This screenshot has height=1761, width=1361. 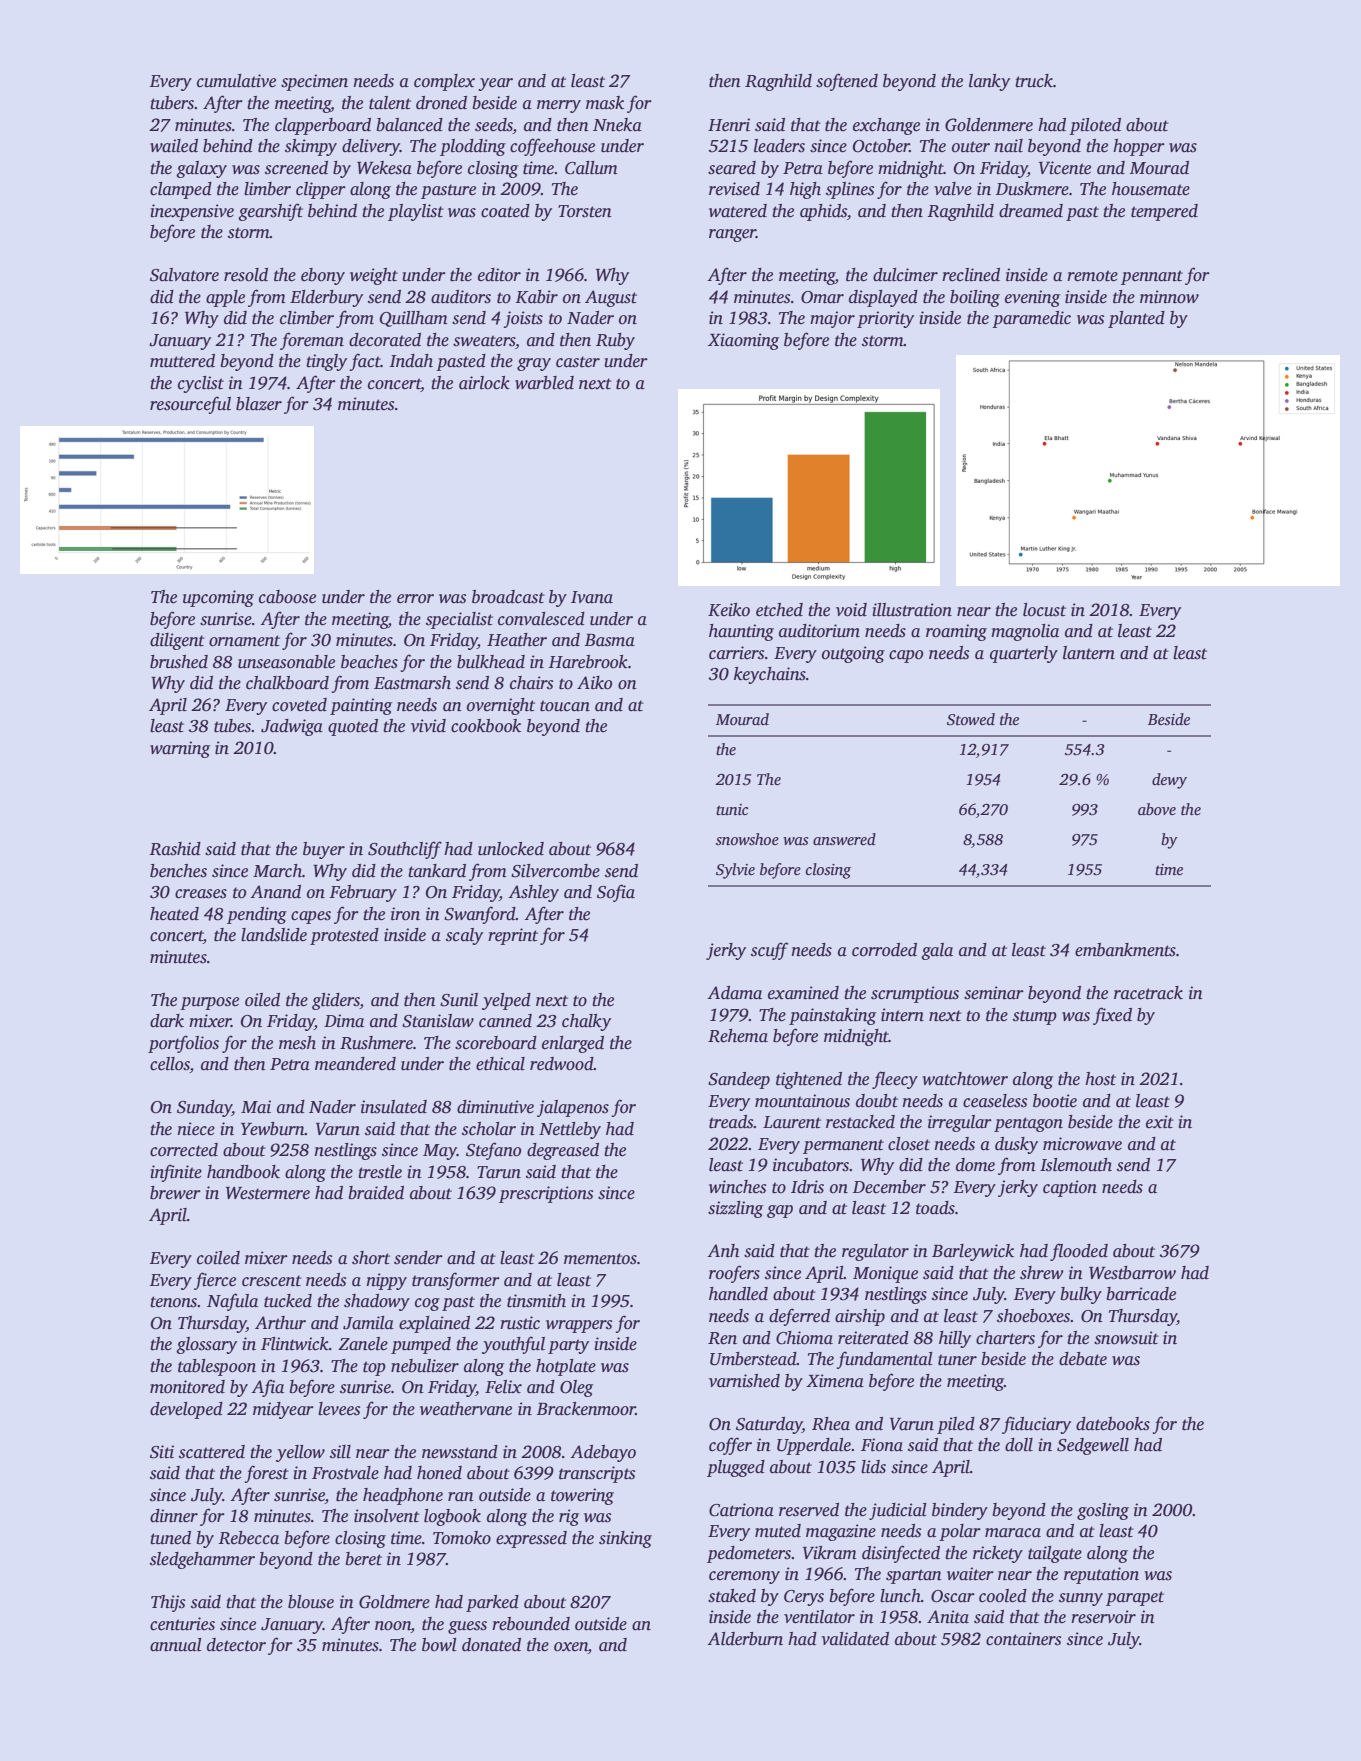 What do you see at coordinates (948, 1617) in the screenshot?
I see `Anita` at bounding box center [948, 1617].
